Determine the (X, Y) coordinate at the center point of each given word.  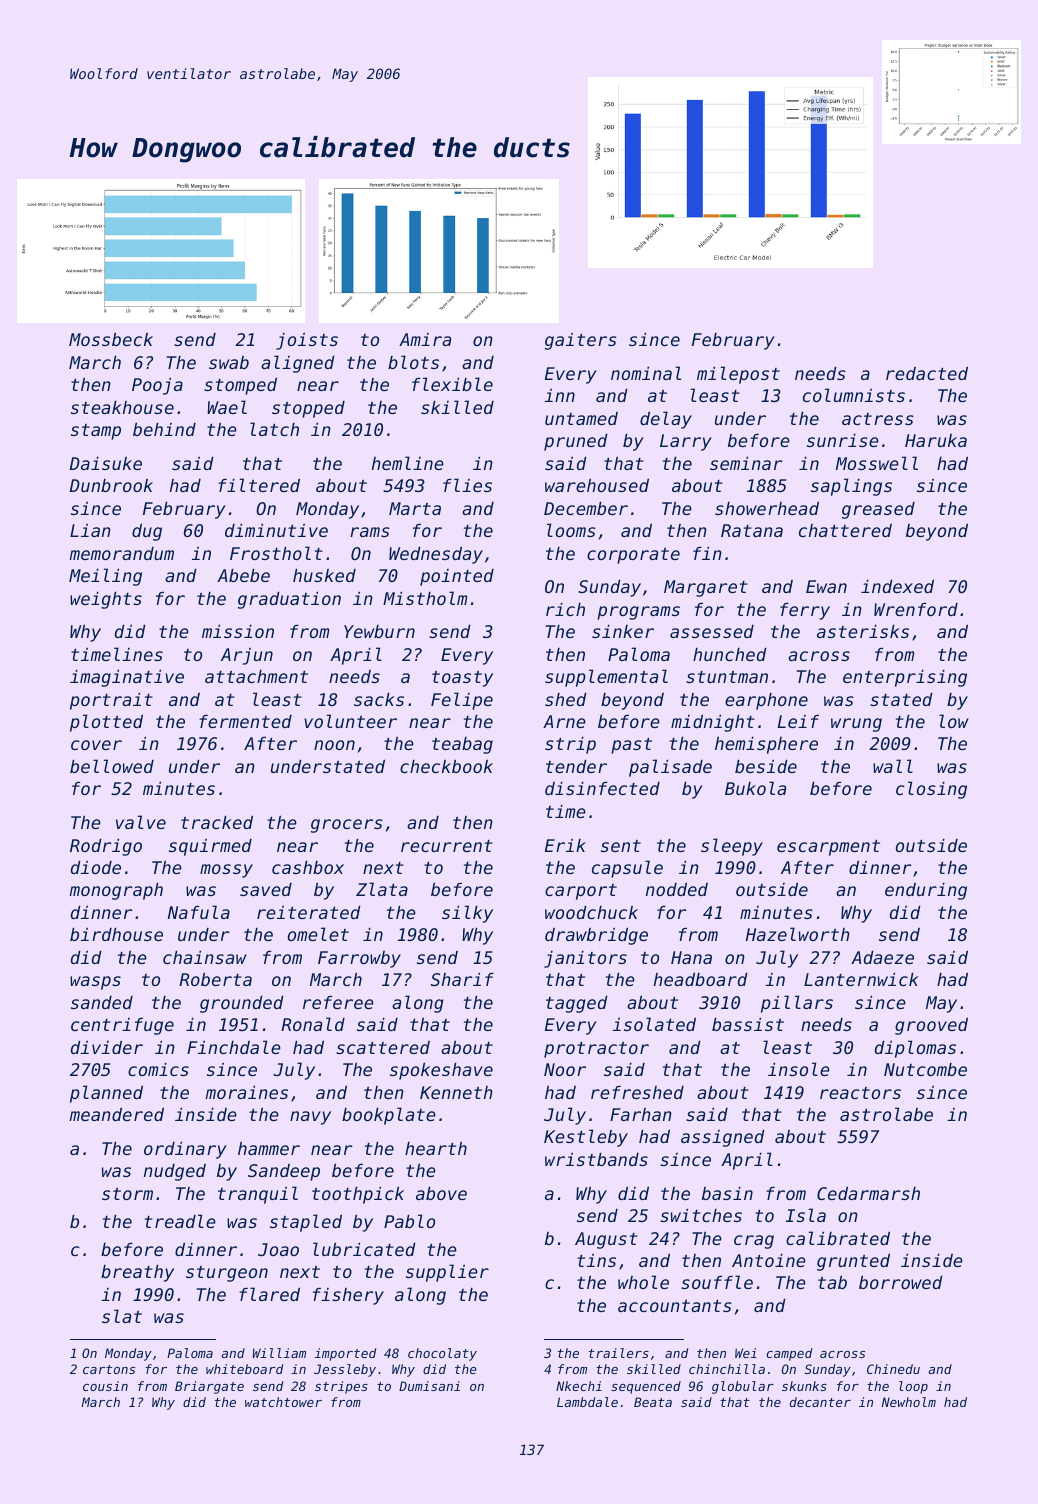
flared (269, 1294)
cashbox (308, 867)
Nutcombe (925, 1069)
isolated (654, 1024)
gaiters (581, 341)
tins (596, 1260)
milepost (738, 375)
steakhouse (122, 407)
